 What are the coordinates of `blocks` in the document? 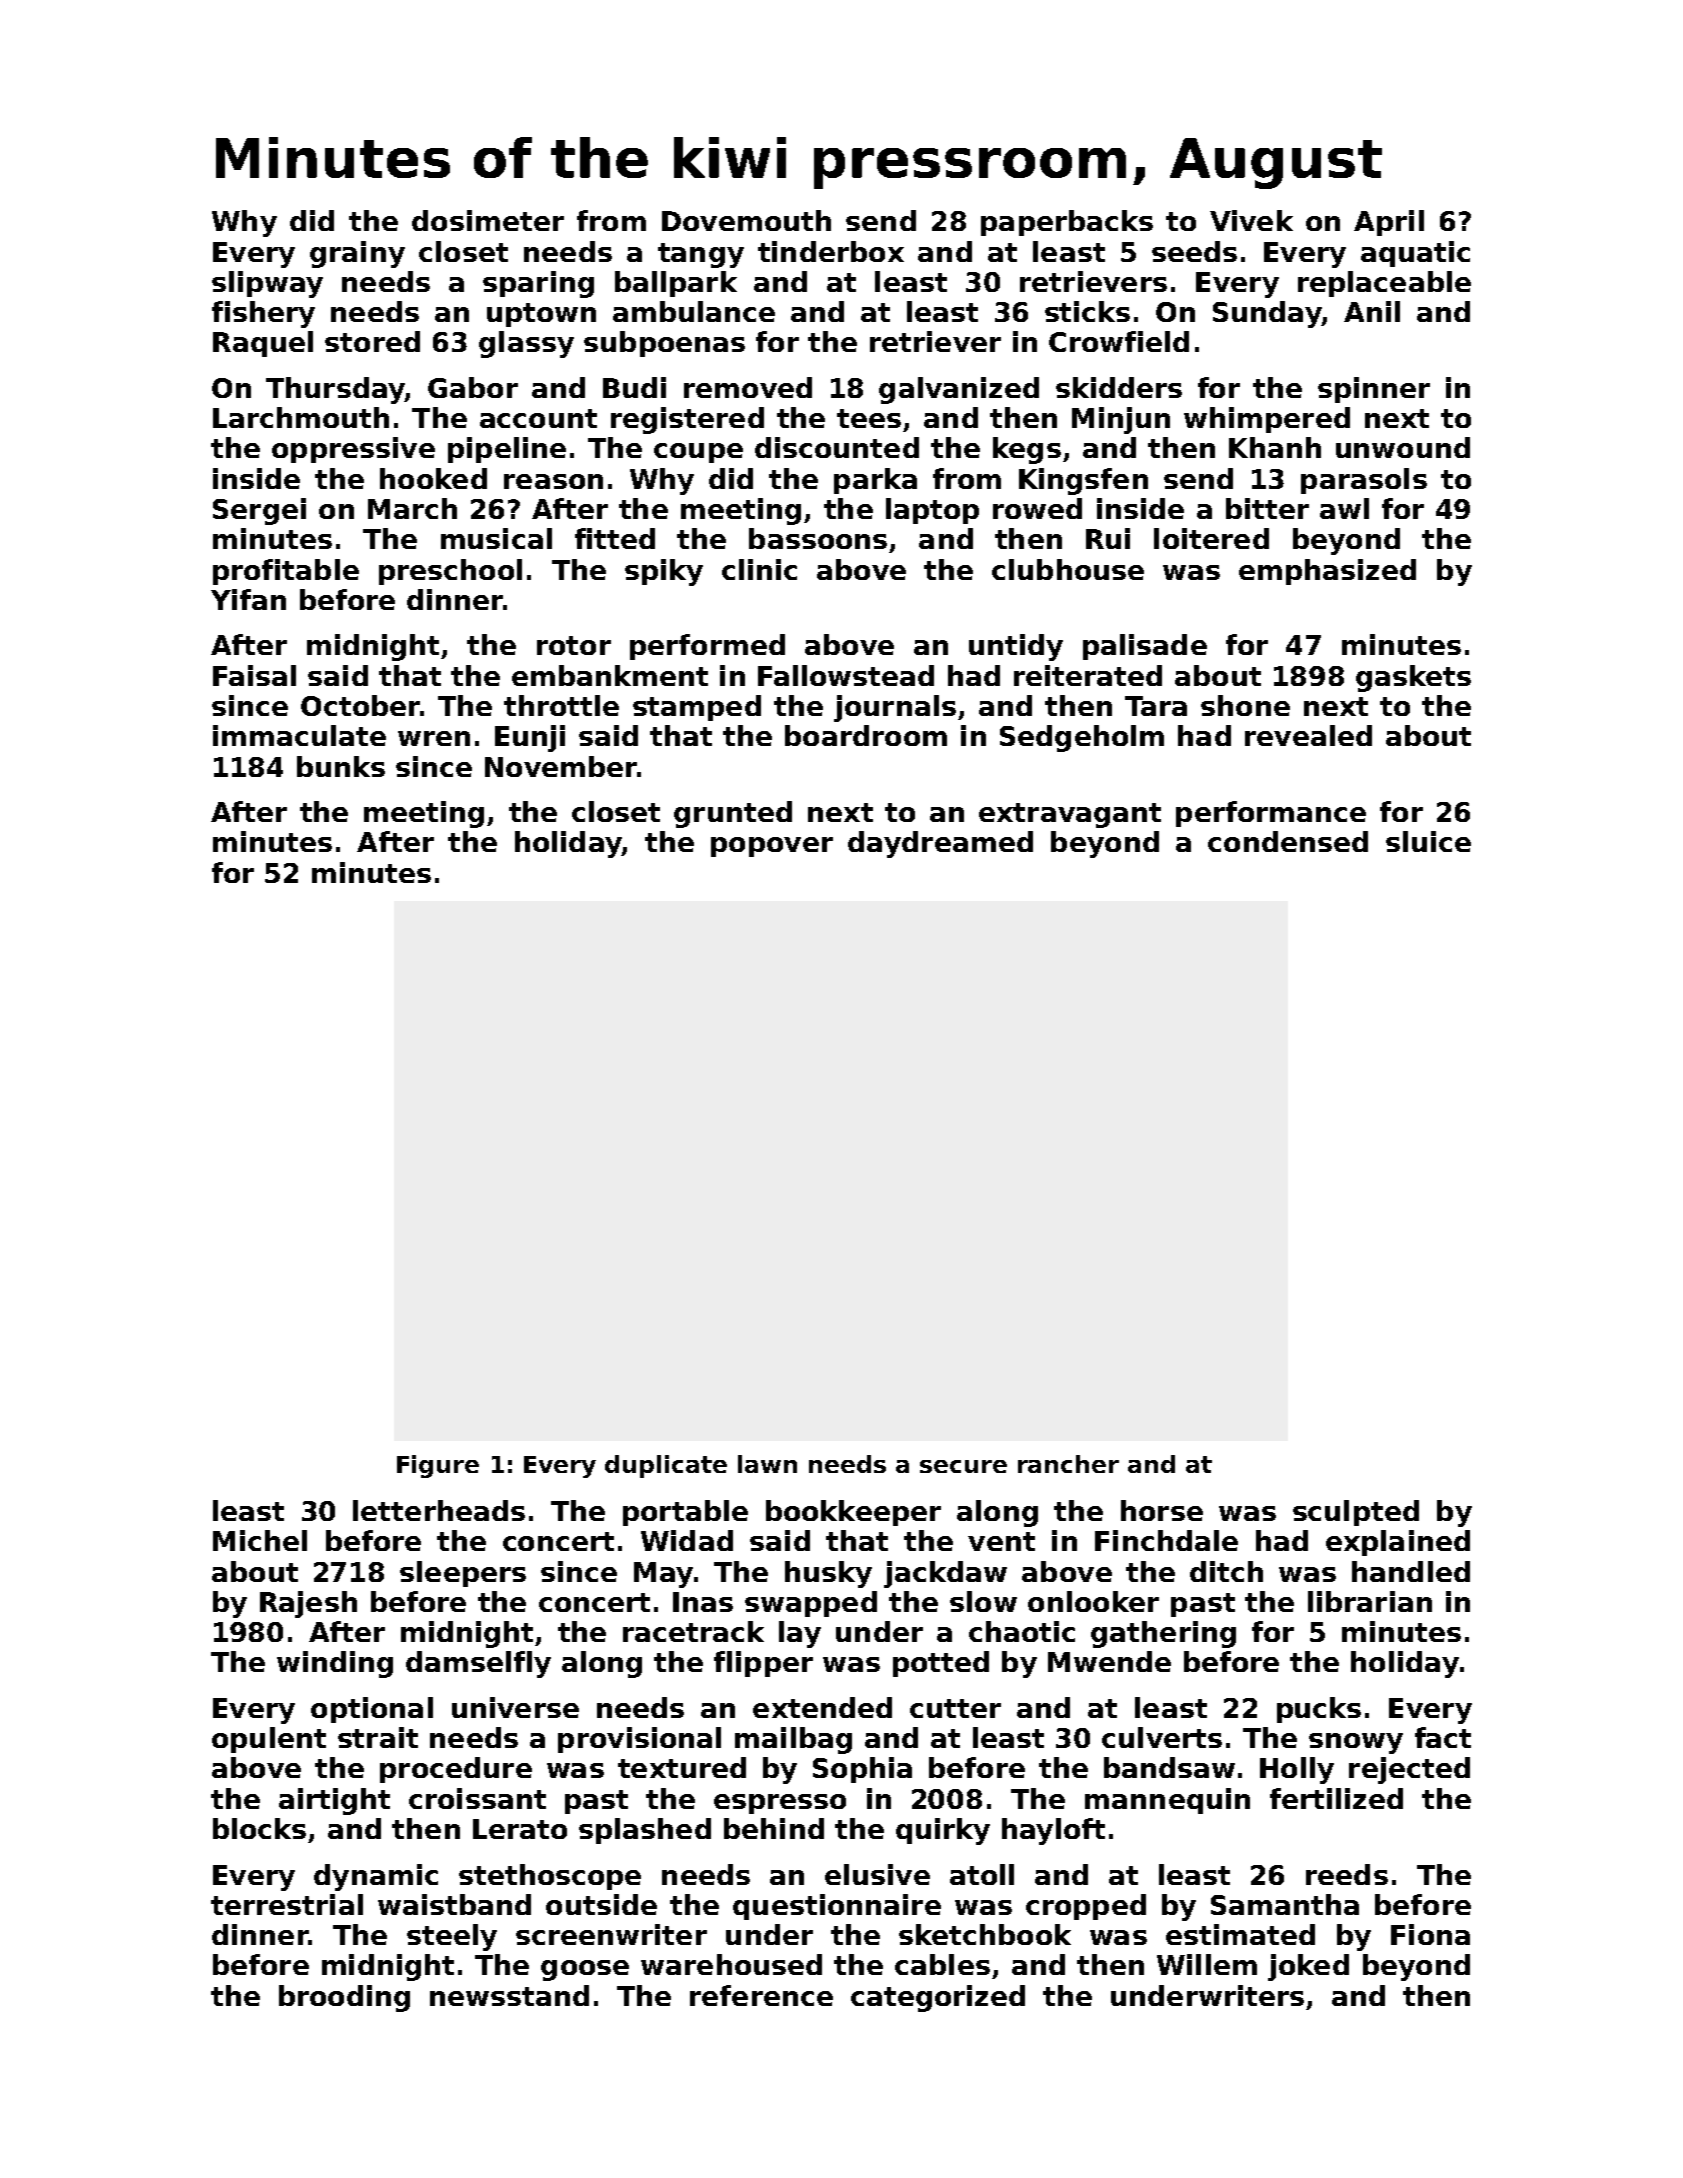 It's located at (259, 1828).
